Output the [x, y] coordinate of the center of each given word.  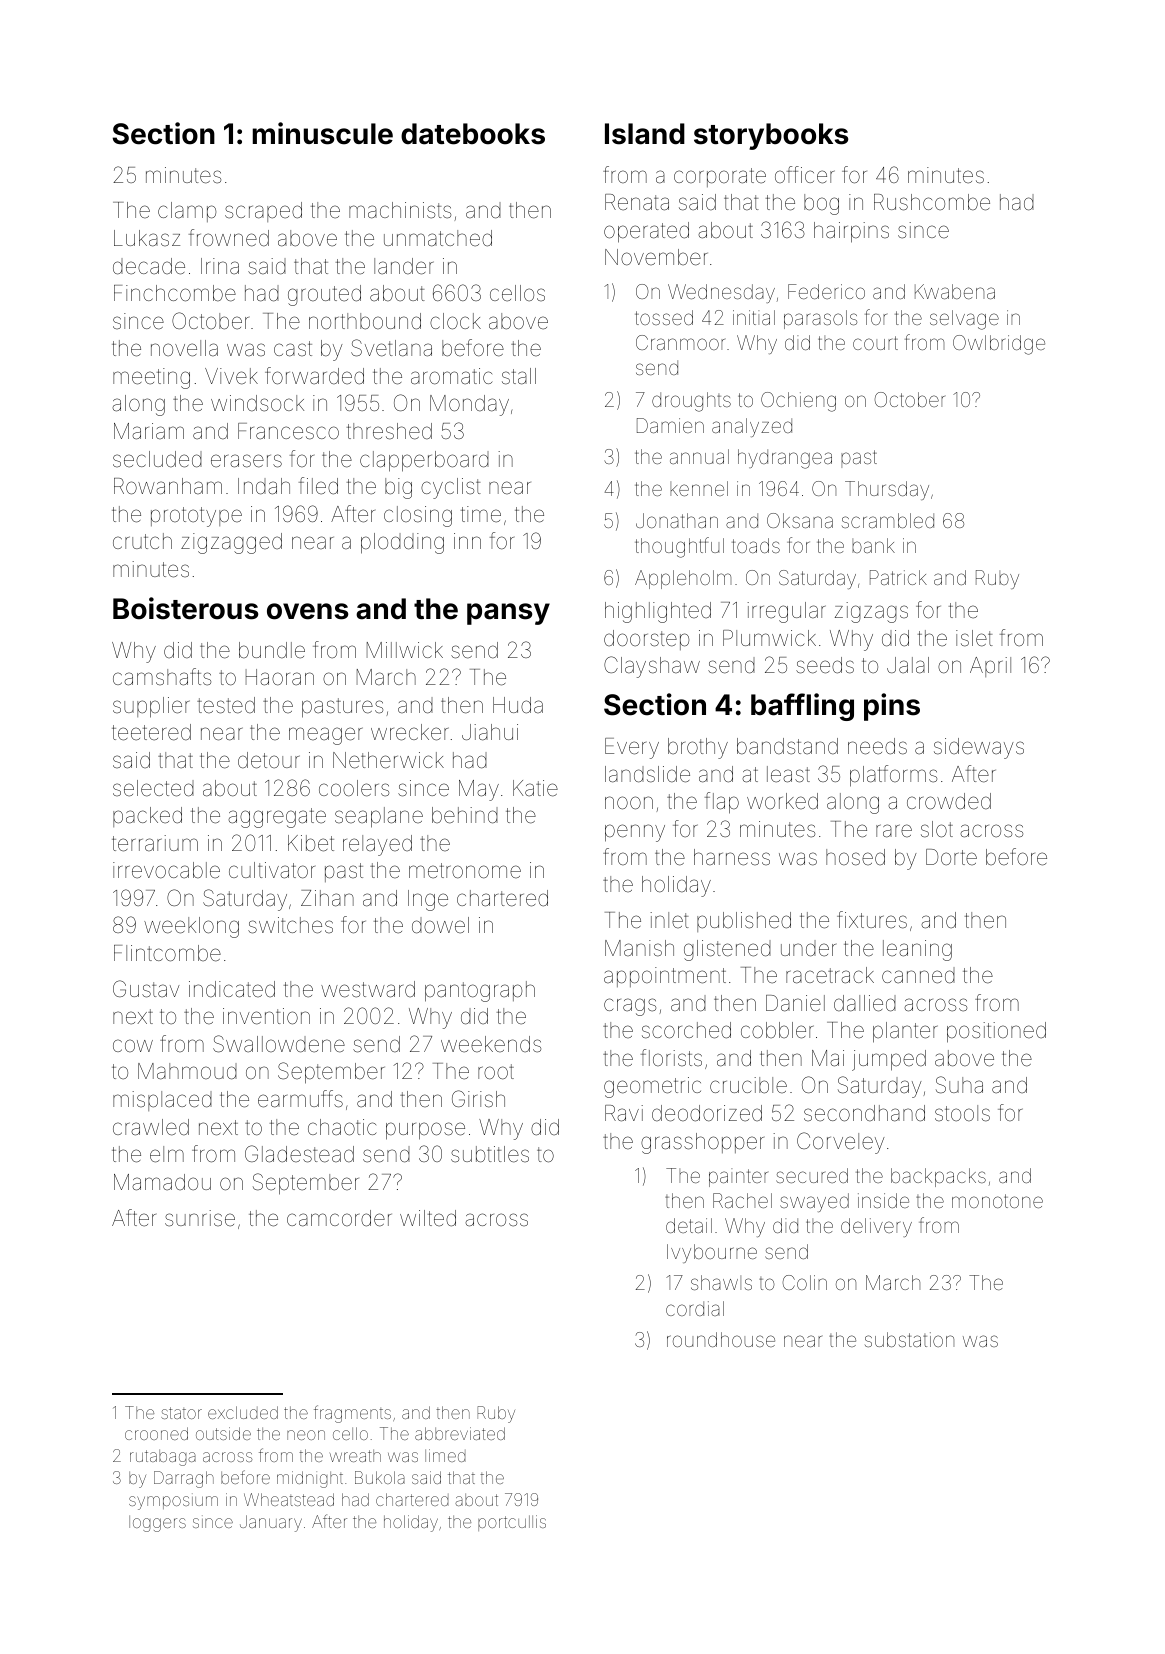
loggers [157, 1524]
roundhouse [721, 1339]
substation [909, 1339]
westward [368, 989]
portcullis [512, 1523]
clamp [187, 212]
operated [646, 232]
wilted [428, 1218]
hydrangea [785, 459]
